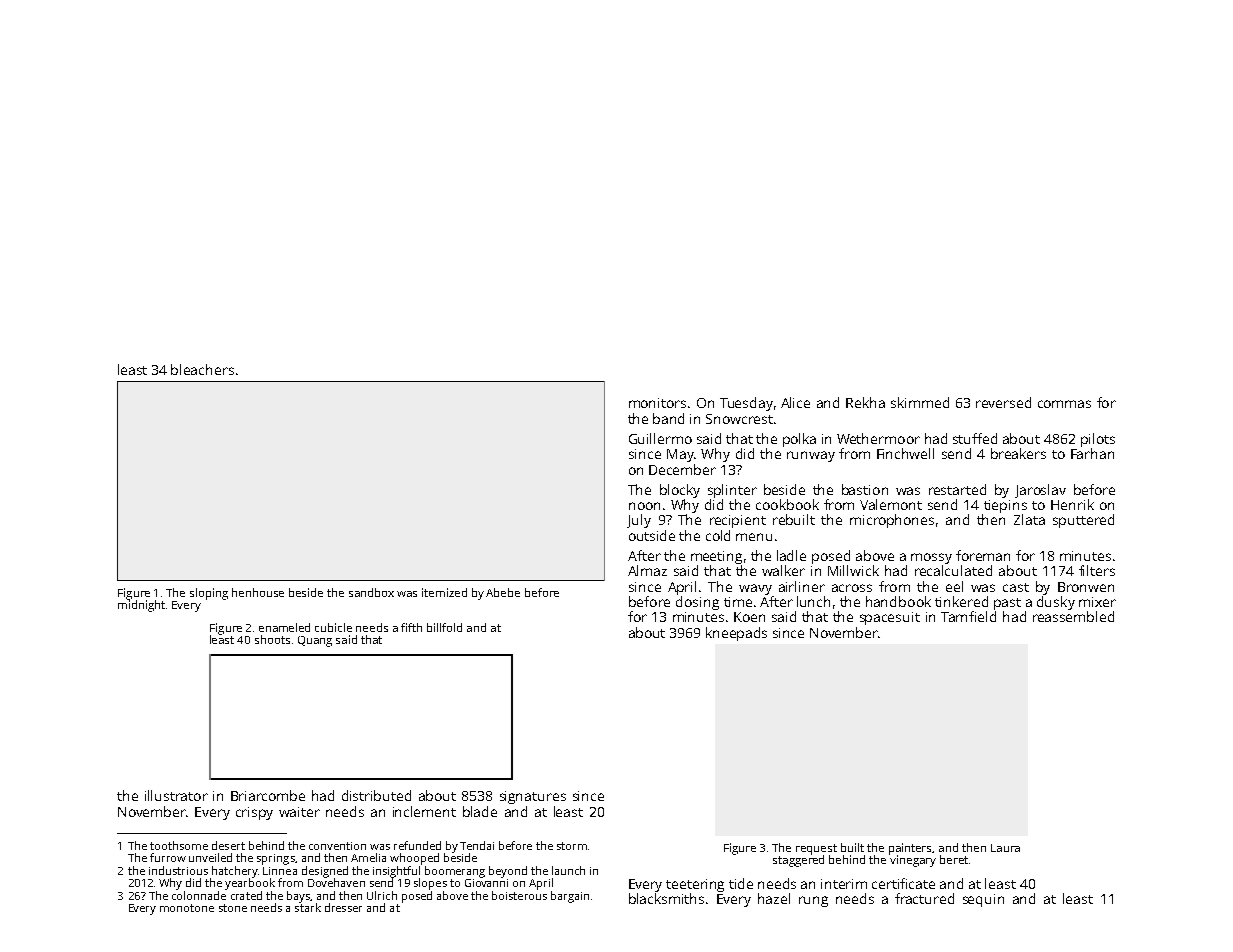 This screenshot has width=1233, height=952. What do you see at coordinates (1073, 616) in the screenshot?
I see `reassembled` at bounding box center [1073, 616].
